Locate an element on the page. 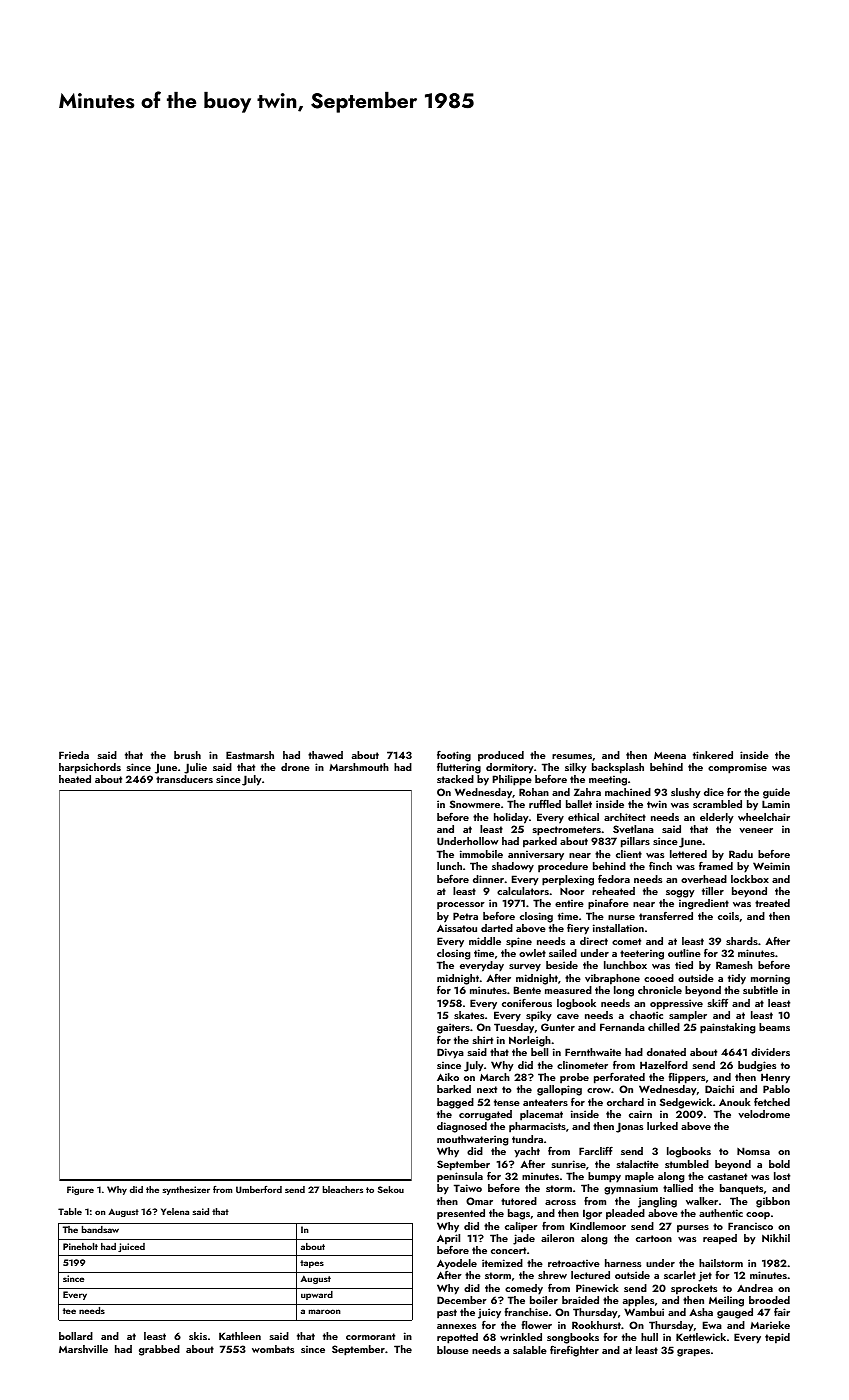  entire is located at coordinates (569, 903).
